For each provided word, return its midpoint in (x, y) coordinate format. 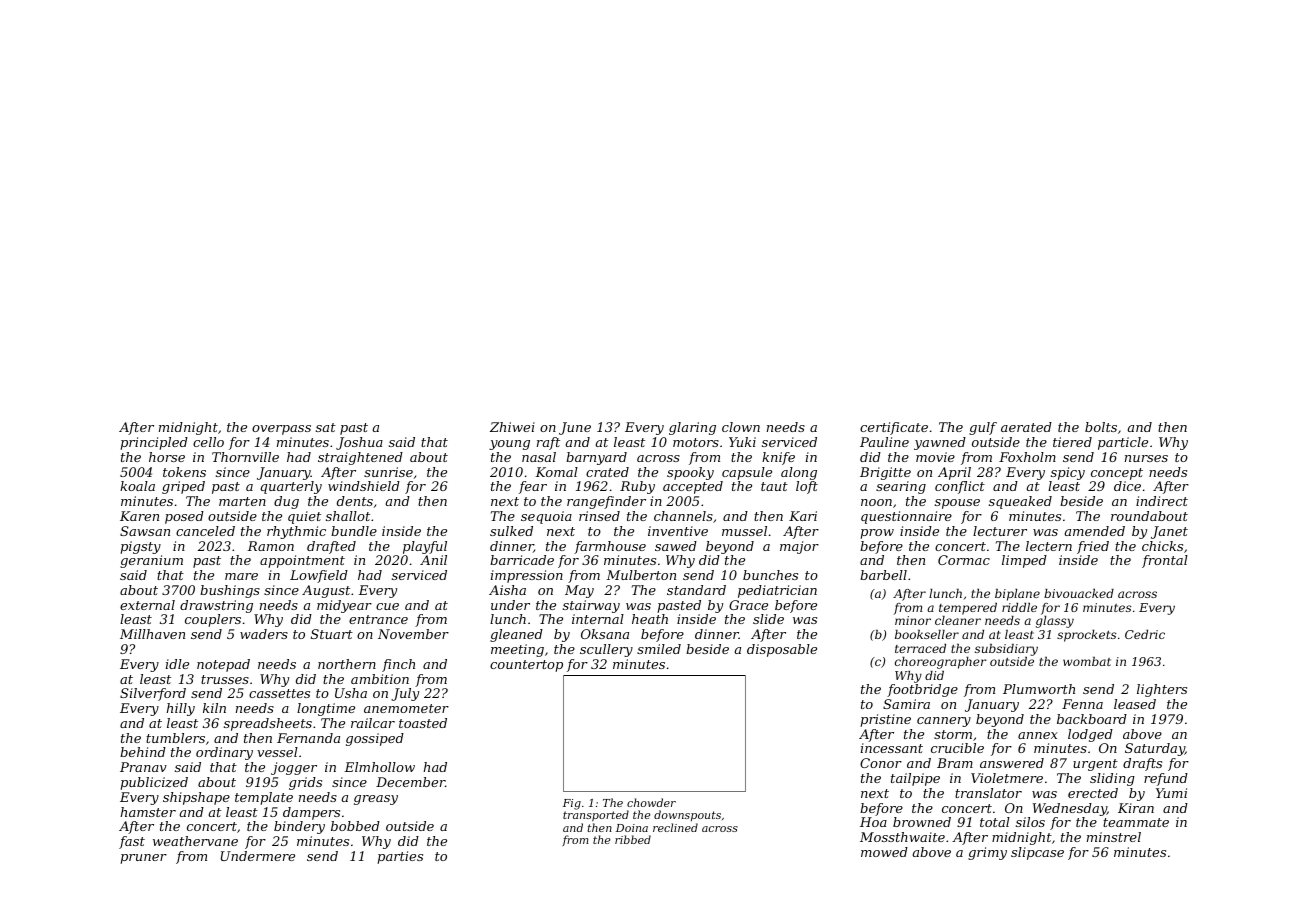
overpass (281, 430)
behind (143, 752)
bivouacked (1079, 593)
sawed (676, 546)
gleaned (516, 635)
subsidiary (1006, 650)
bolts (1101, 427)
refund (1166, 779)
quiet (304, 517)
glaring (692, 428)
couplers (213, 620)
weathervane (195, 841)
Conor (881, 763)
